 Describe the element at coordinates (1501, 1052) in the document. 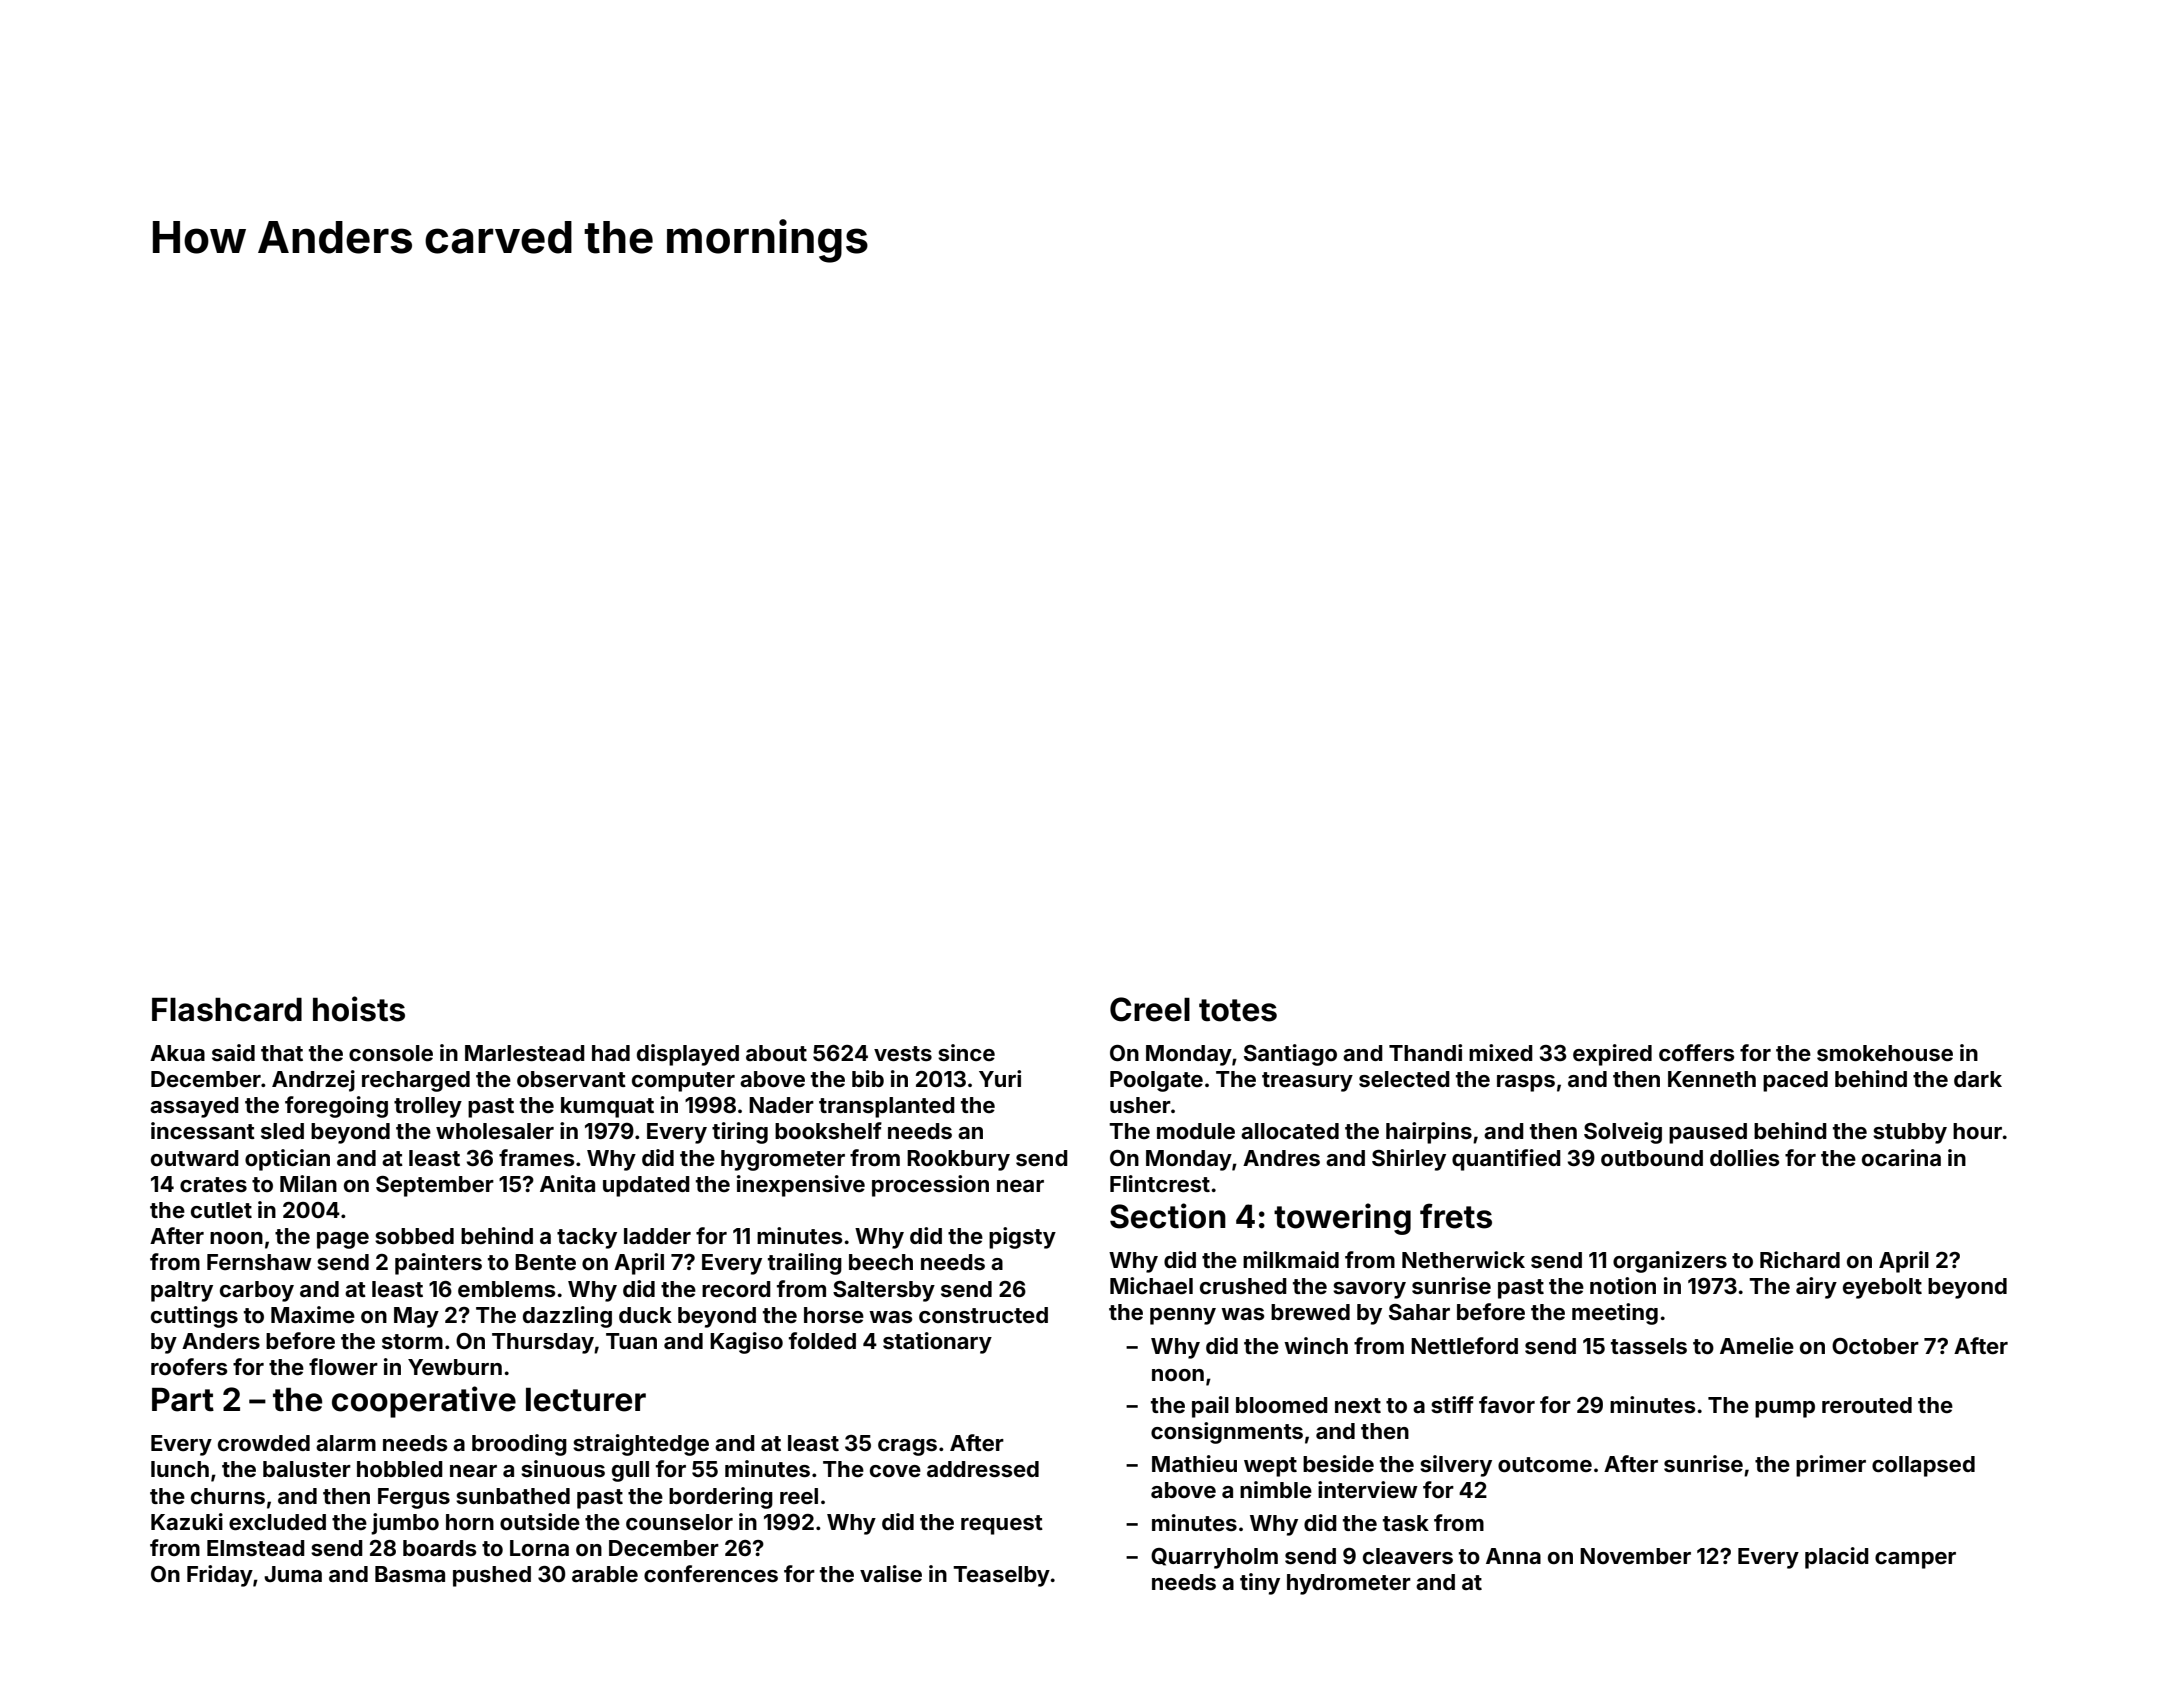

I see `mixed` at that location.
